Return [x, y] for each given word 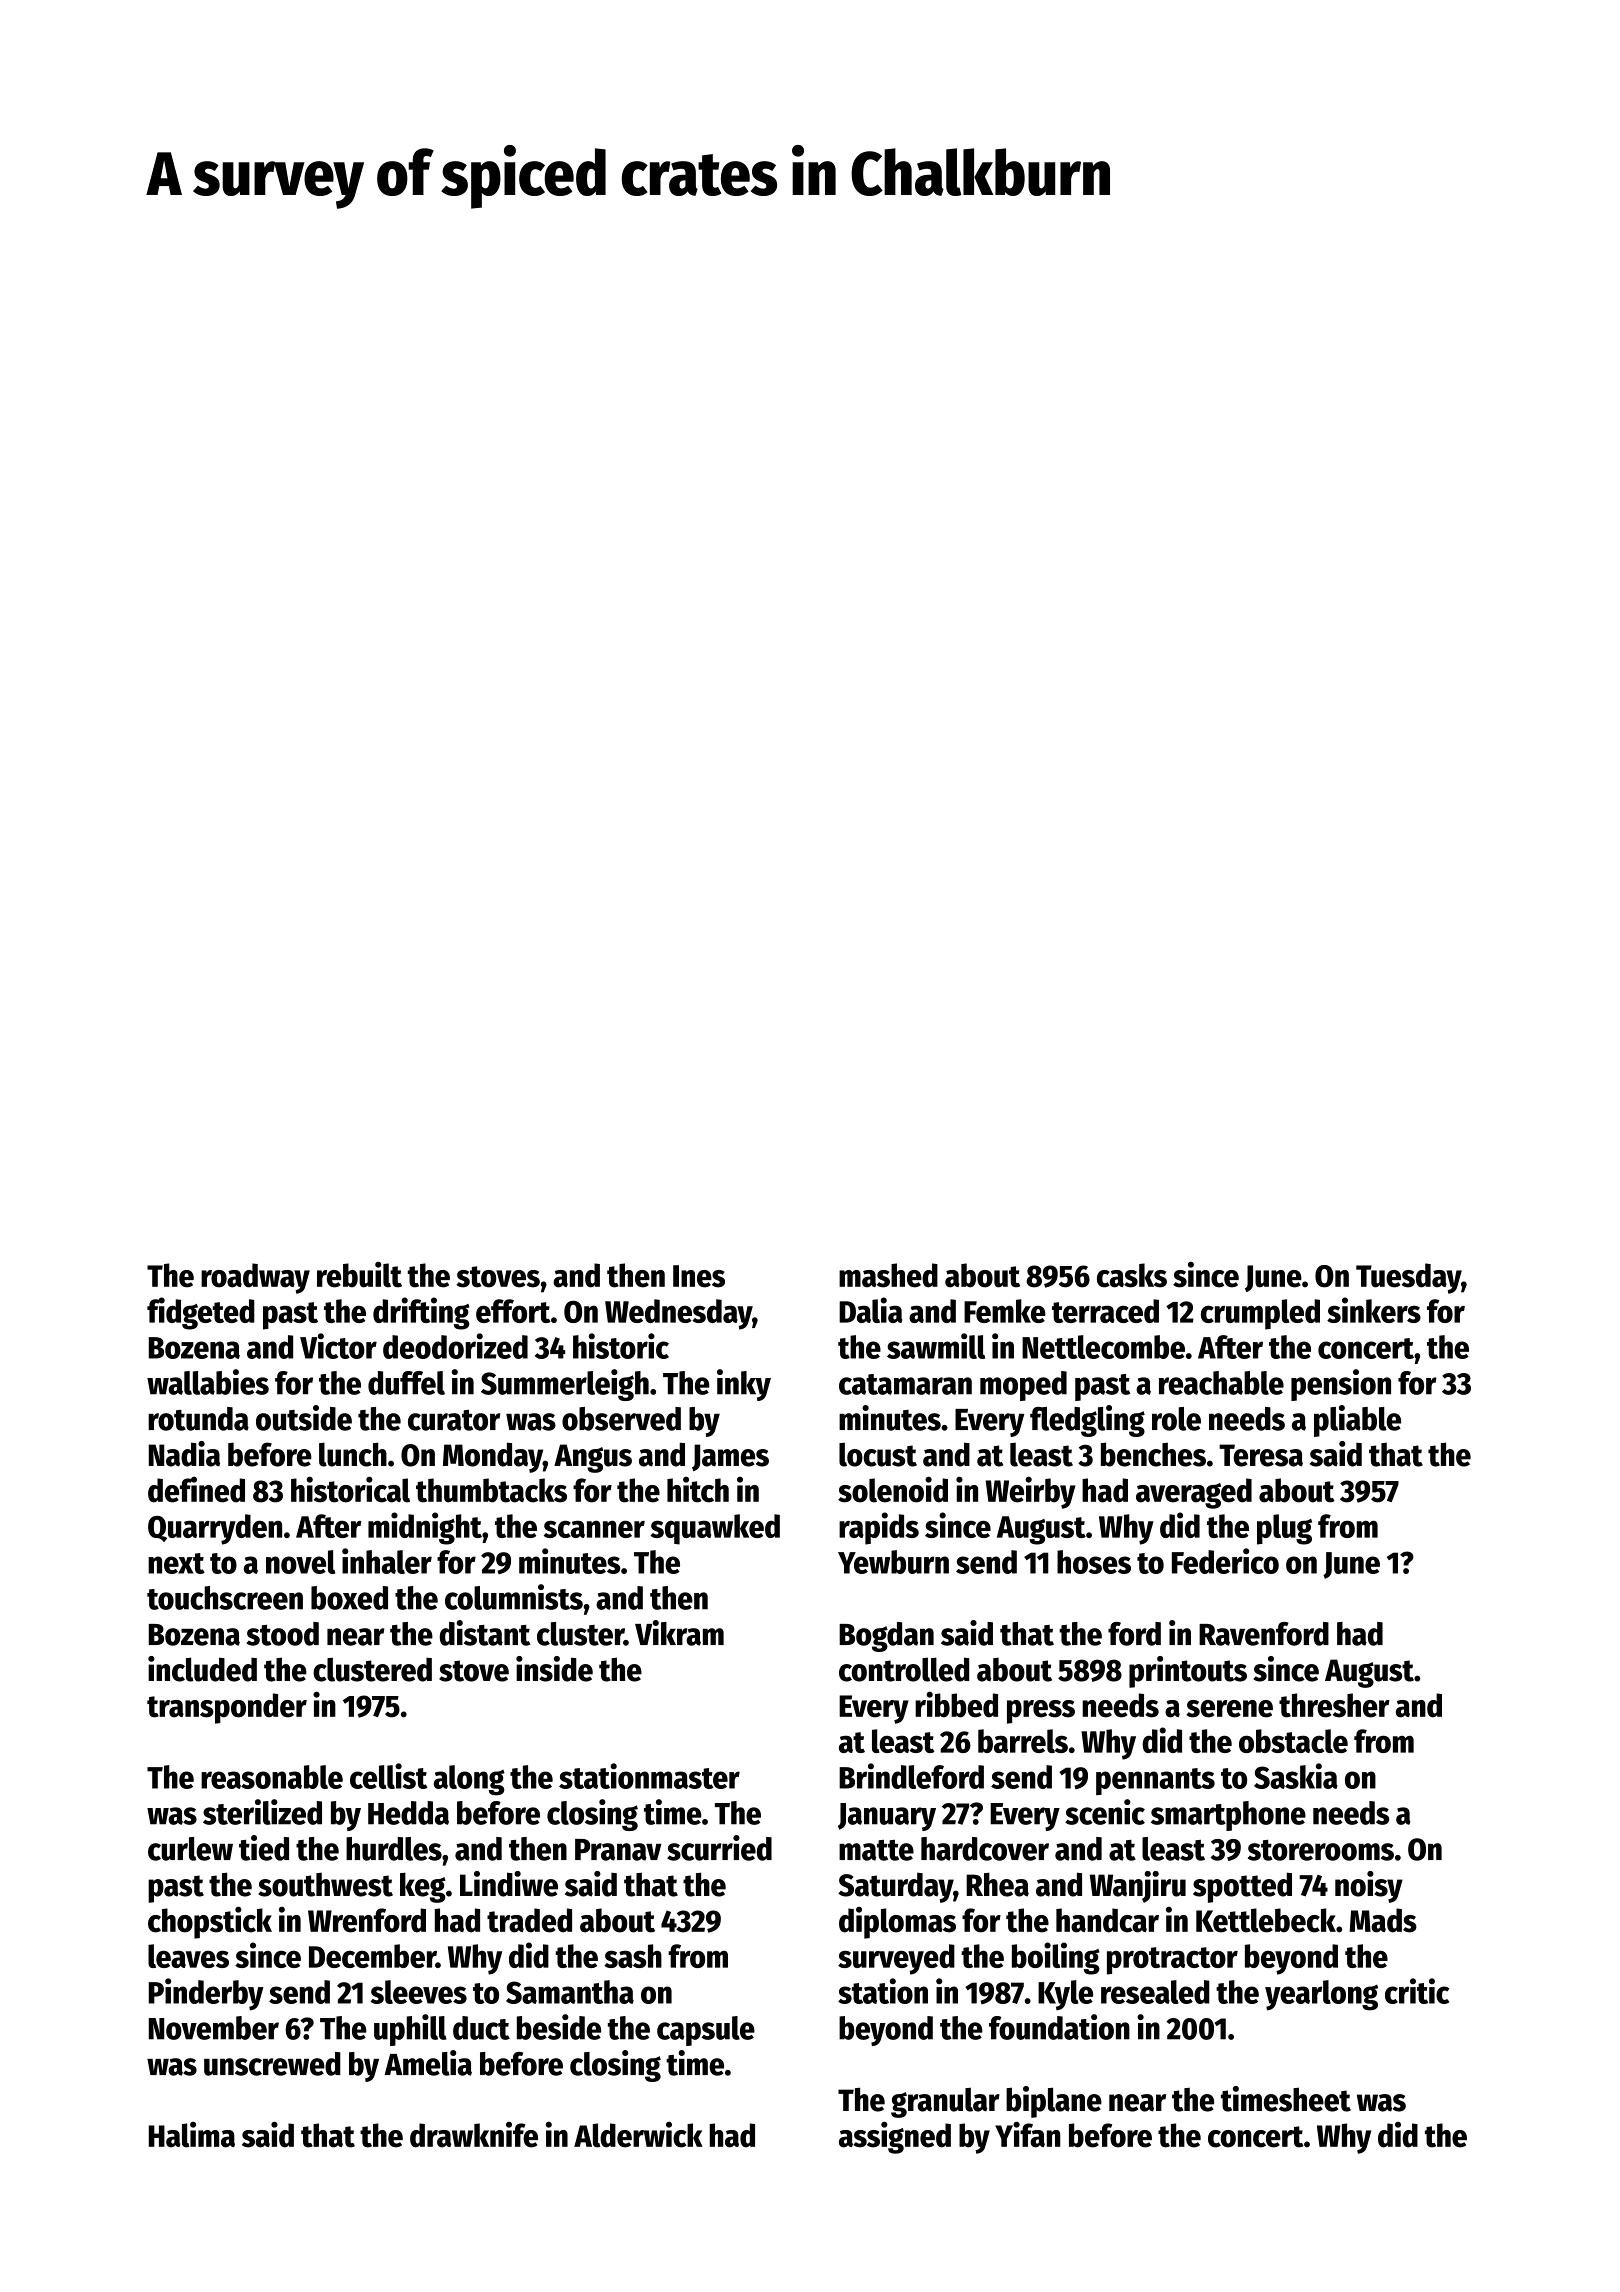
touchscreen [225, 1598]
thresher [1334, 1705]
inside [554, 1669]
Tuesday [1408, 1278]
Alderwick [638, 2135]
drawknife [474, 2135]
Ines [699, 1276]
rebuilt [359, 1274]
